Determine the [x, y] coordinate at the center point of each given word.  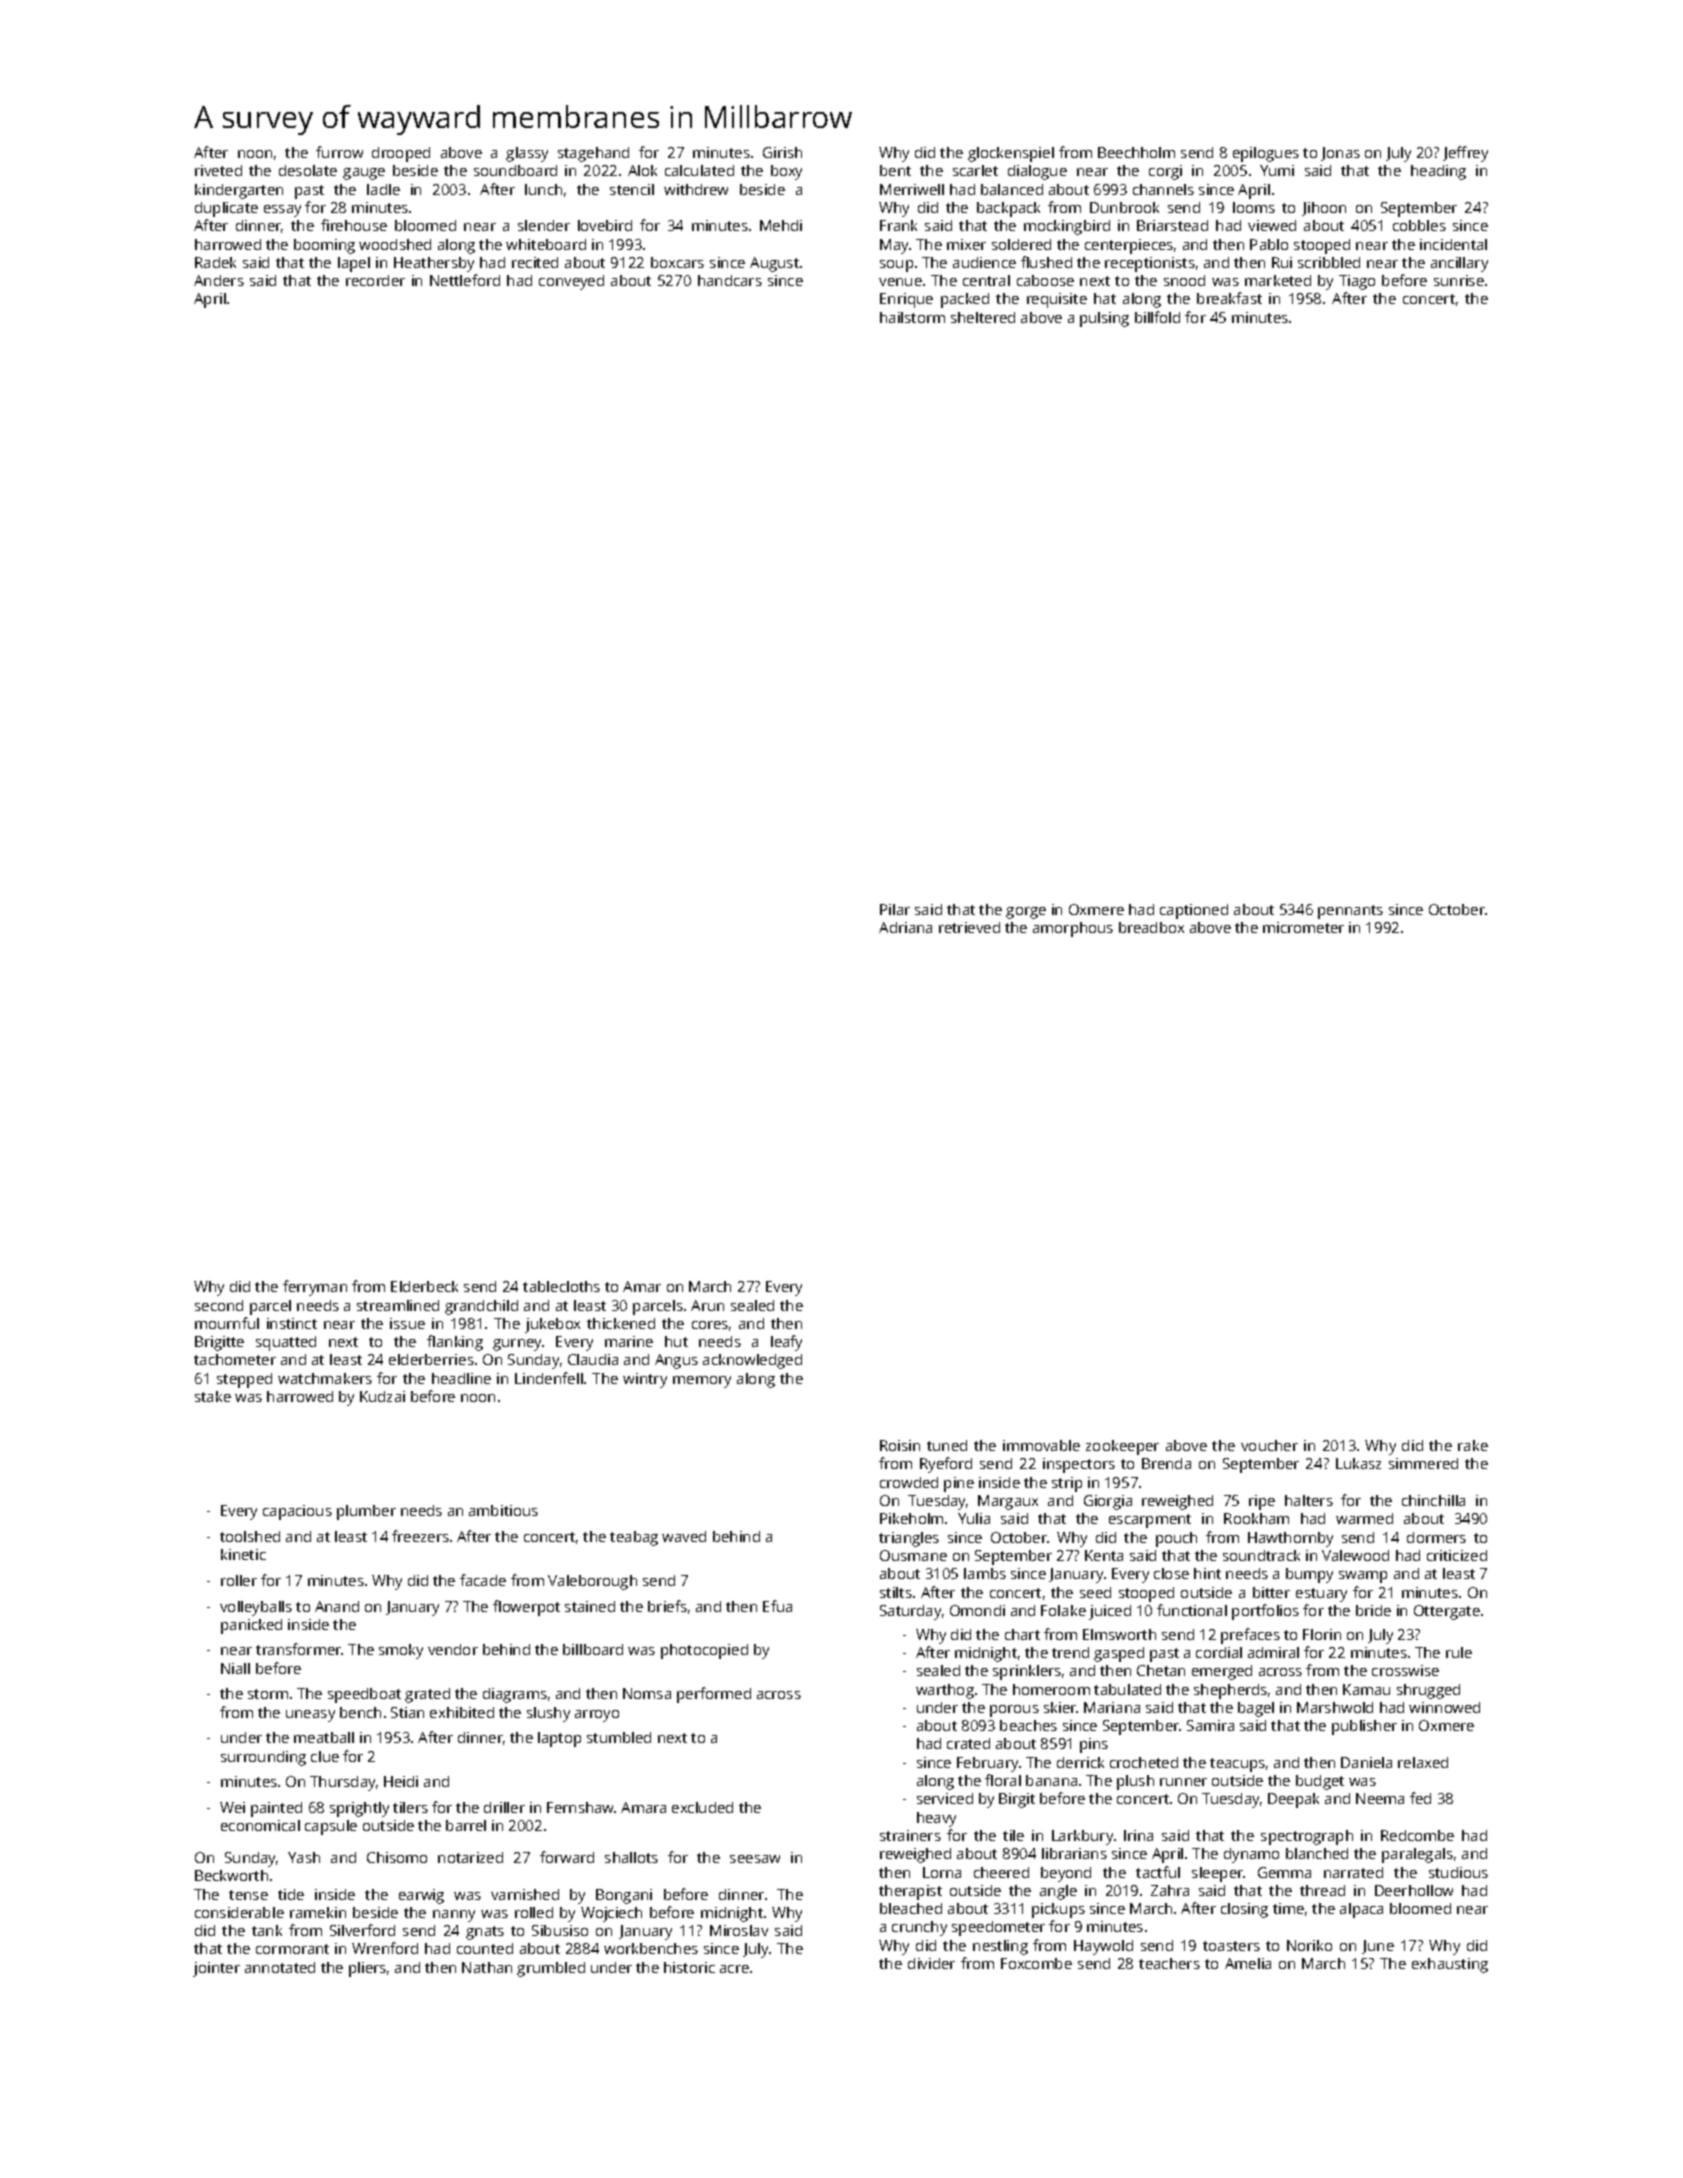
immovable [1041, 1445]
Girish [782, 152]
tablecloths [561, 1286]
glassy [527, 154]
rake [1473, 1445]
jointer [216, 1969]
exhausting [1450, 1965]
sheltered [983, 317]
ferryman [315, 1288]
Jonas [1340, 154]
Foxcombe [1036, 1963]
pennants [1350, 912]
